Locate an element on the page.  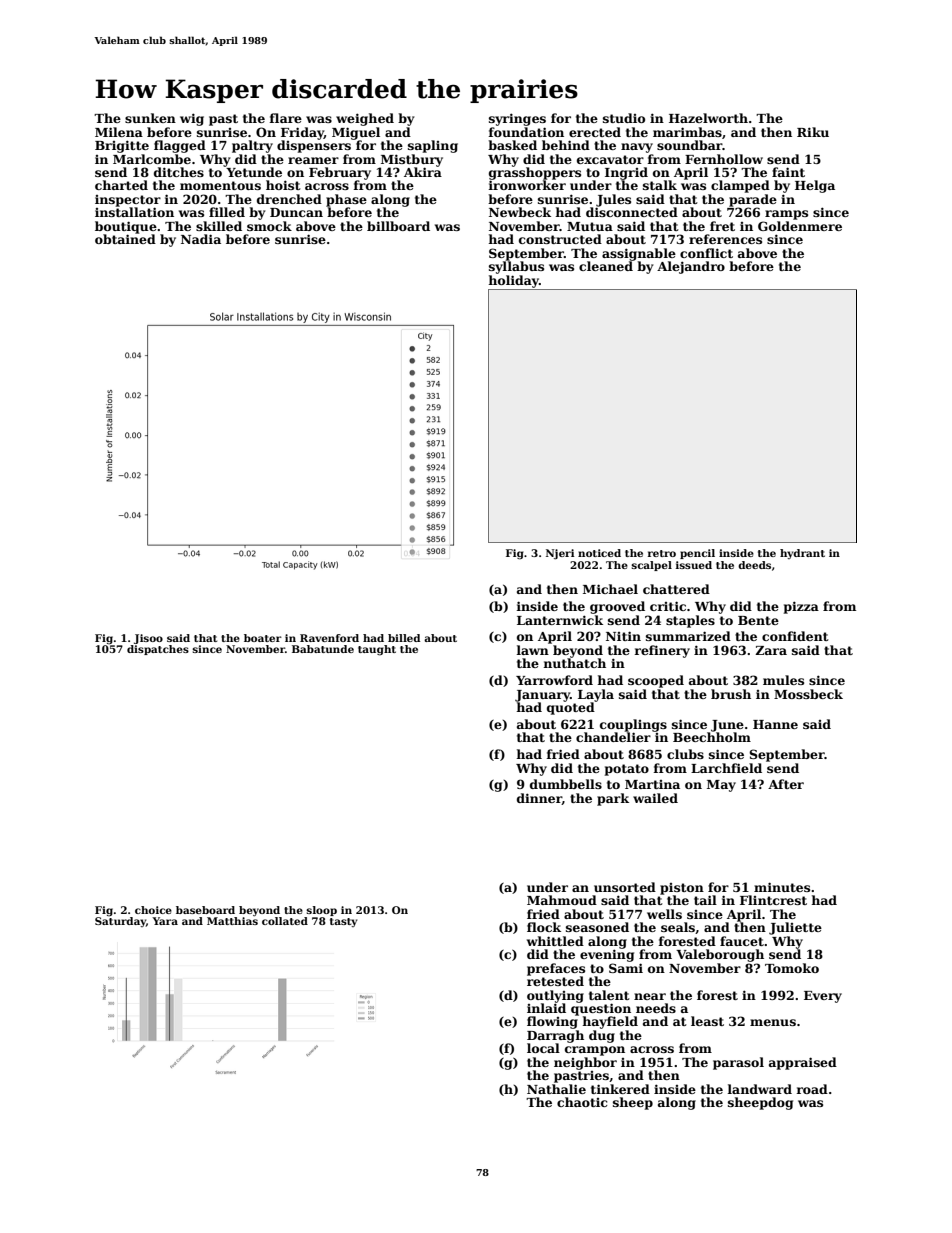
tasty is located at coordinates (343, 922).
